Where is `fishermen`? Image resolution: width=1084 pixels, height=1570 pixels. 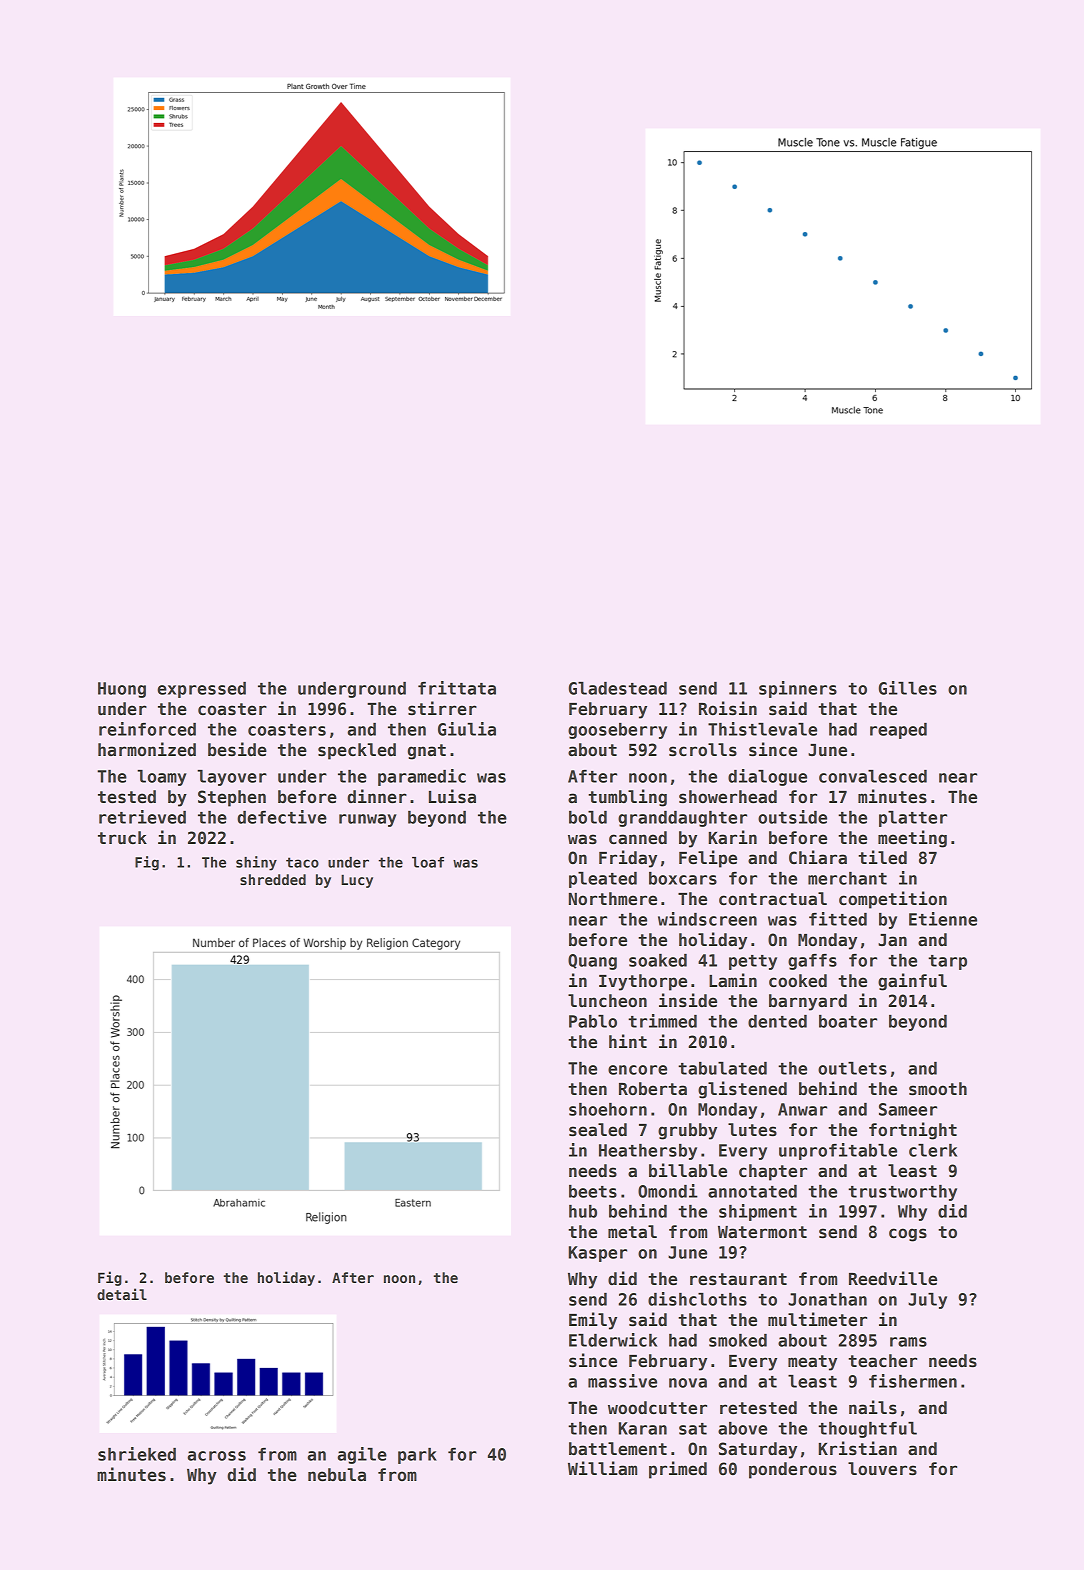
fishermen is located at coordinates (913, 1381).
